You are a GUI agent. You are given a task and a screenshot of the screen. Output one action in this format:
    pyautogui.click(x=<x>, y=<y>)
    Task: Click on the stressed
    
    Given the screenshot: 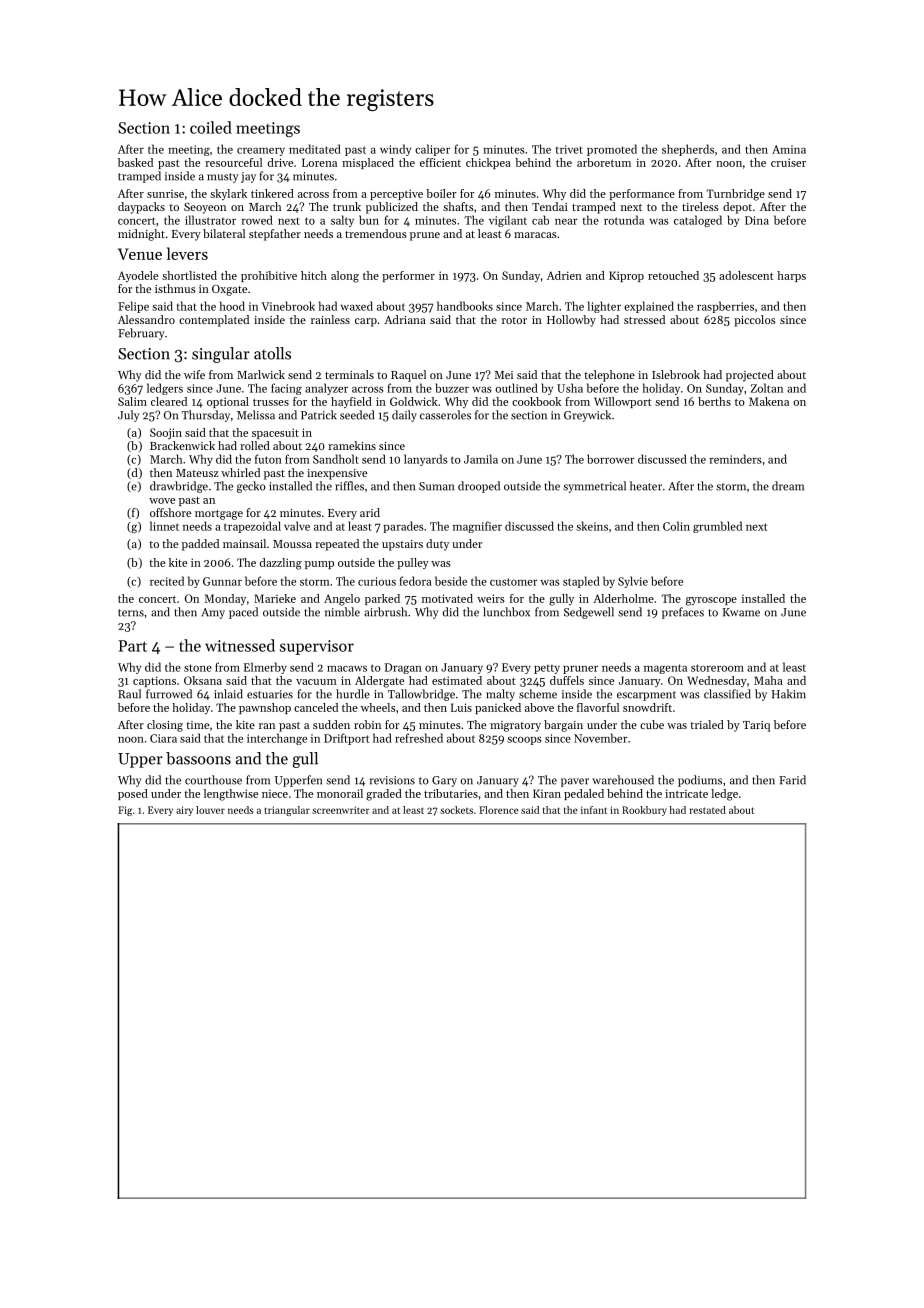 What is the action you would take?
    pyautogui.click(x=644, y=319)
